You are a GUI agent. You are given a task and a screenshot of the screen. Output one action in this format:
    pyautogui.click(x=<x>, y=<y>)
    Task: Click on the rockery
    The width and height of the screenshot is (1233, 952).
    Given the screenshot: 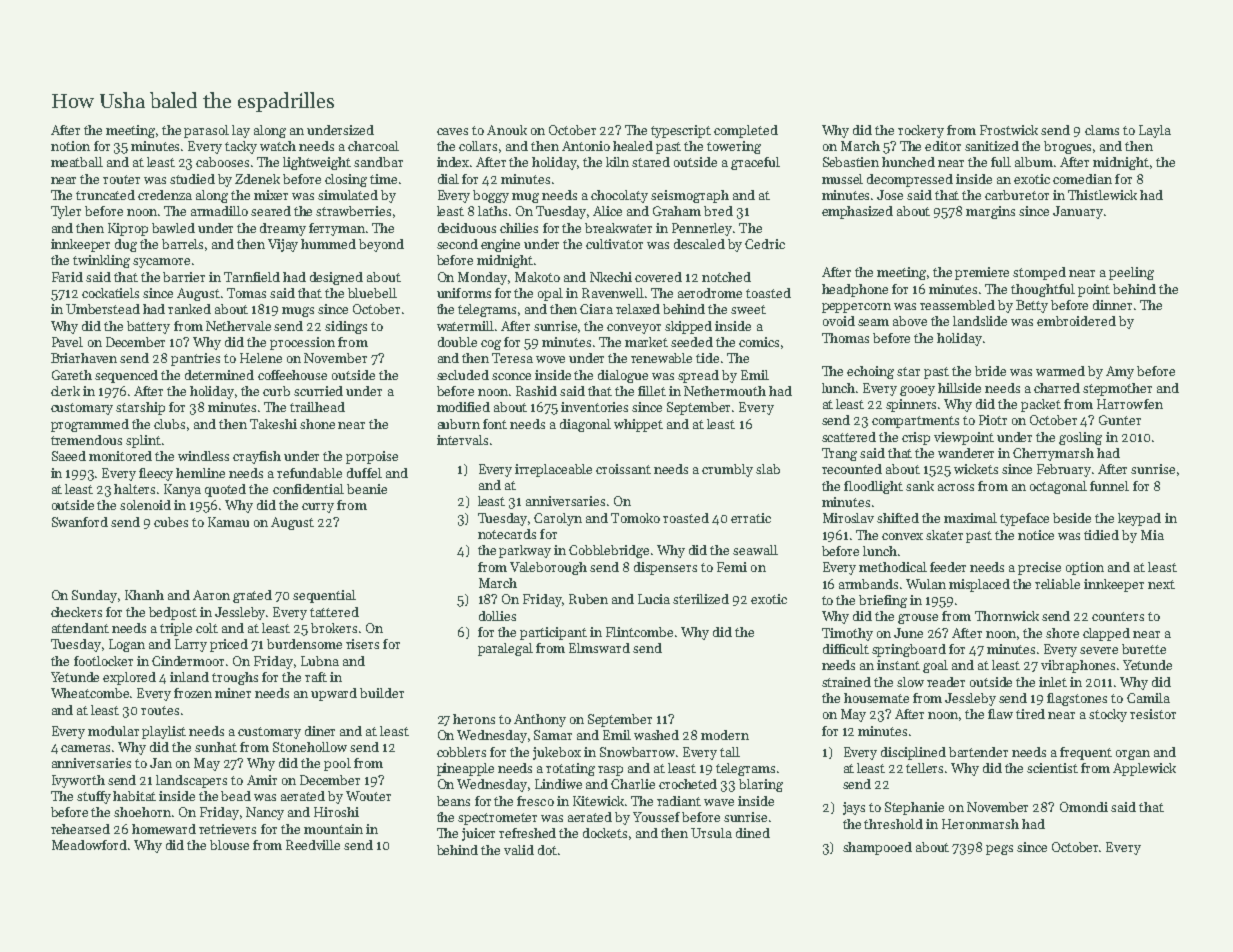 What is the action you would take?
    pyautogui.click(x=921, y=131)
